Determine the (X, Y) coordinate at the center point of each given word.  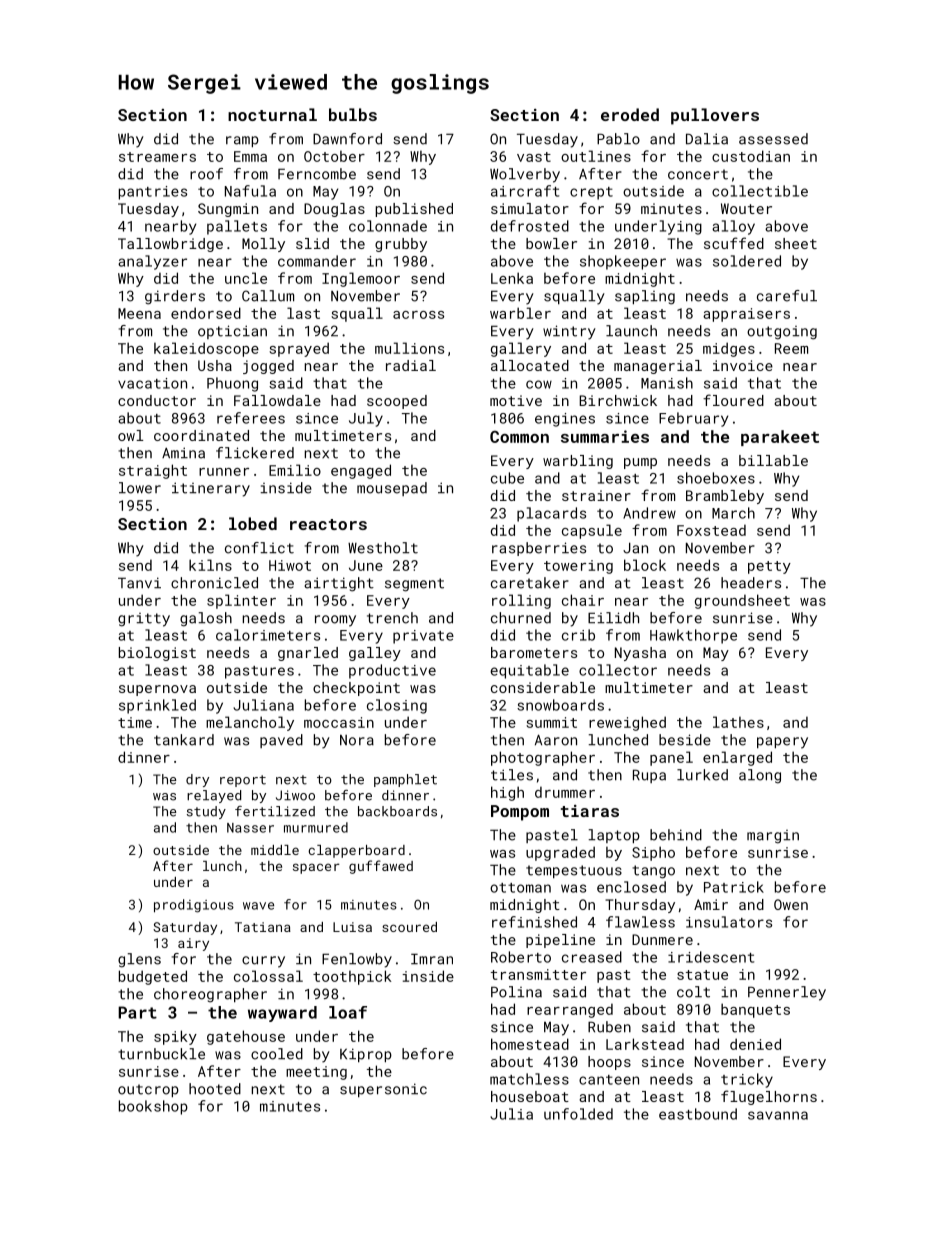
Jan (635, 548)
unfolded (578, 1114)
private (423, 637)
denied (755, 1044)
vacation (152, 383)
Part (137, 1012)
